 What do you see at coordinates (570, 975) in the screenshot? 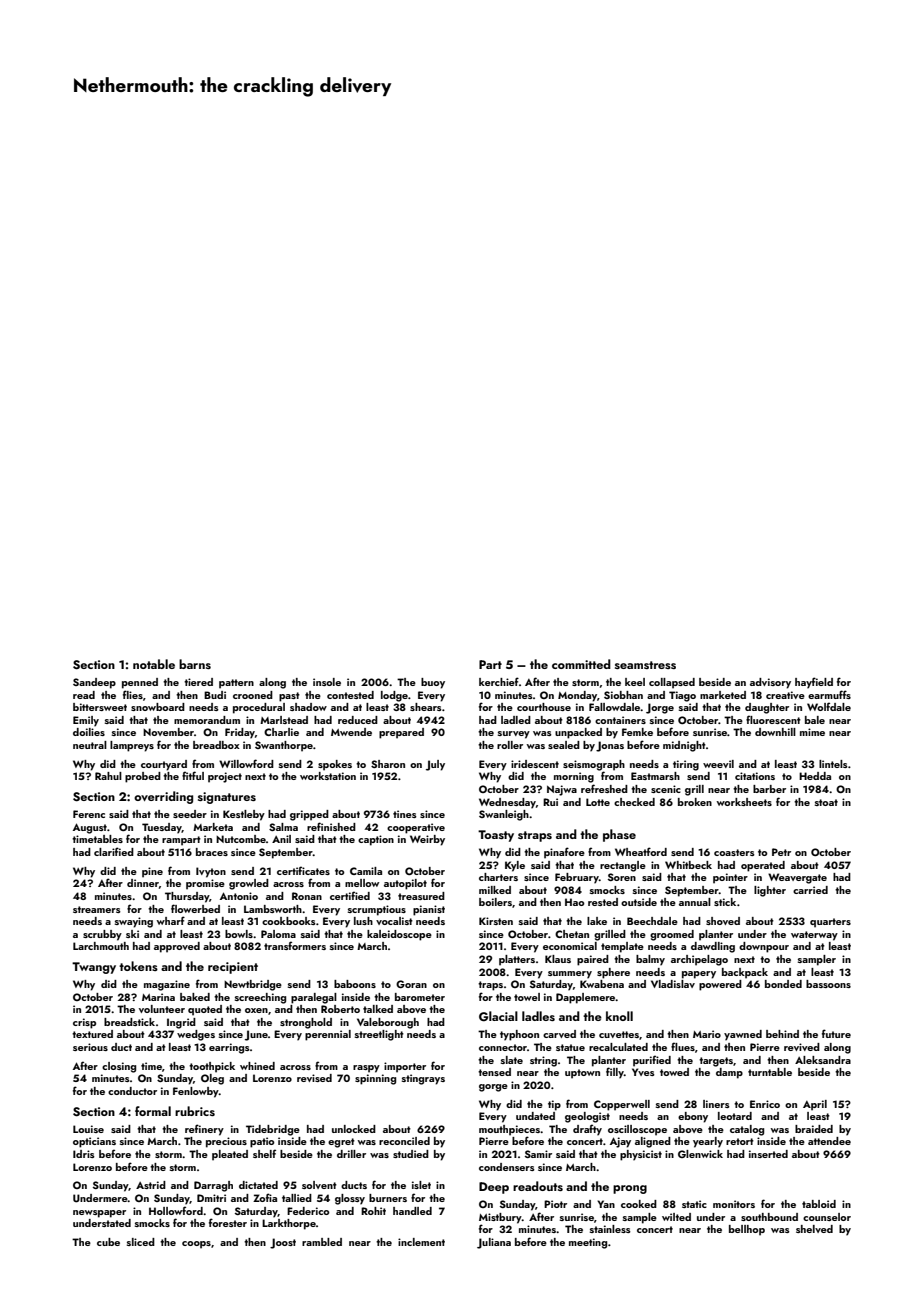
I see `summery` at bounding box center [570, 975].
